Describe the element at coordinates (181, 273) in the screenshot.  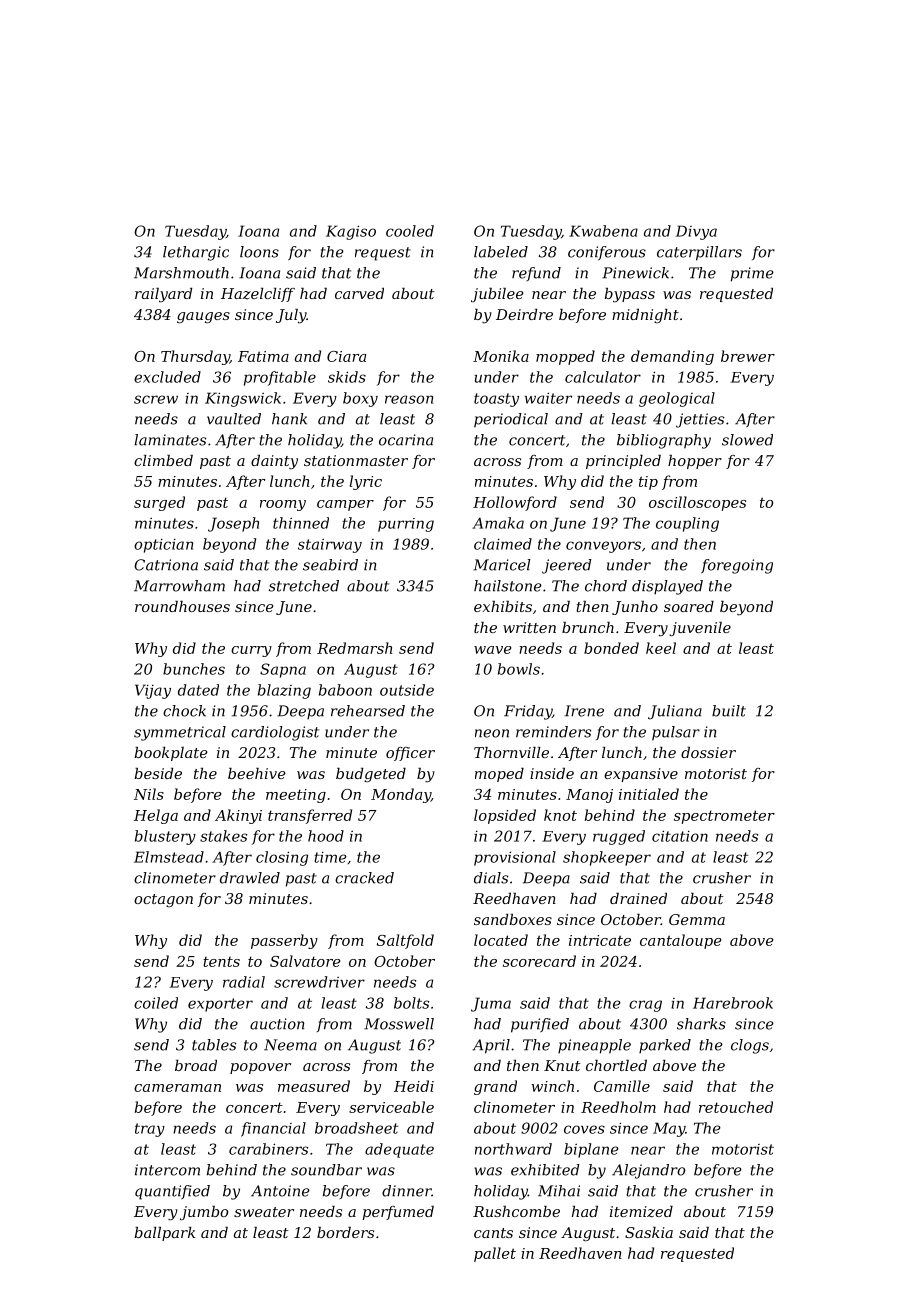
I see `Marshmouth` at that location.
